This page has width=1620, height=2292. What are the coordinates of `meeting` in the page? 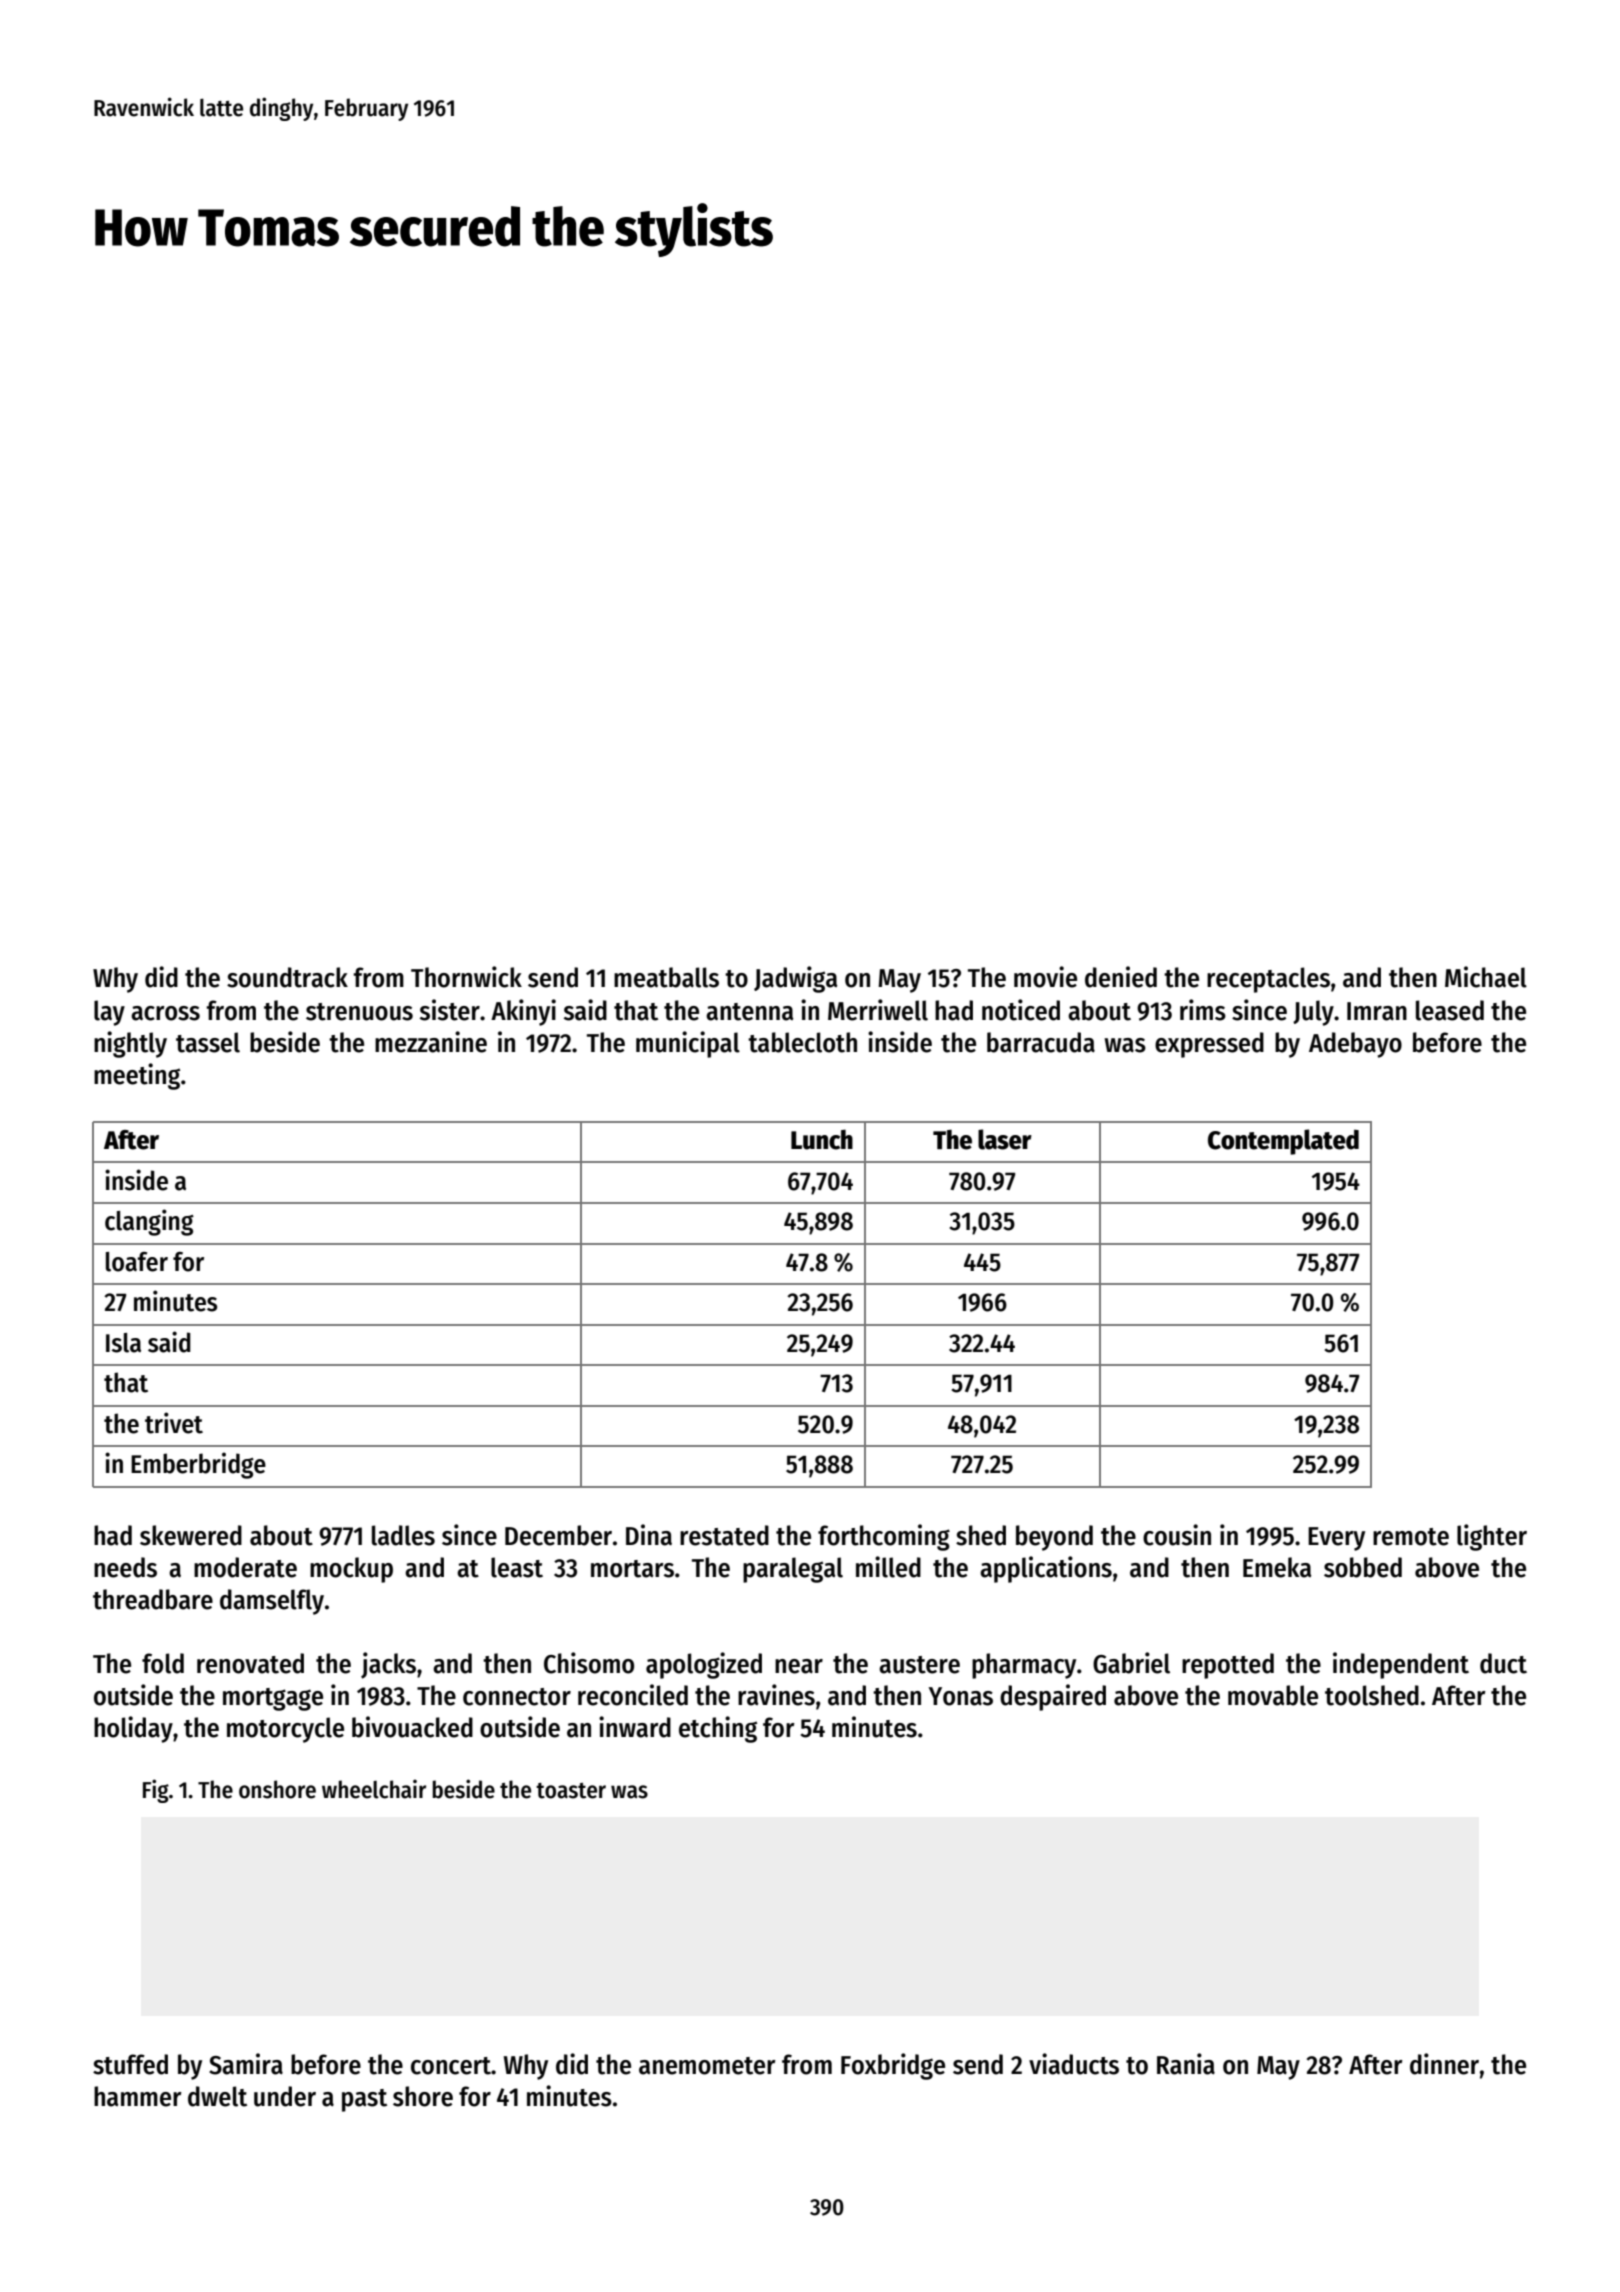 It's located at (137, 1076).
